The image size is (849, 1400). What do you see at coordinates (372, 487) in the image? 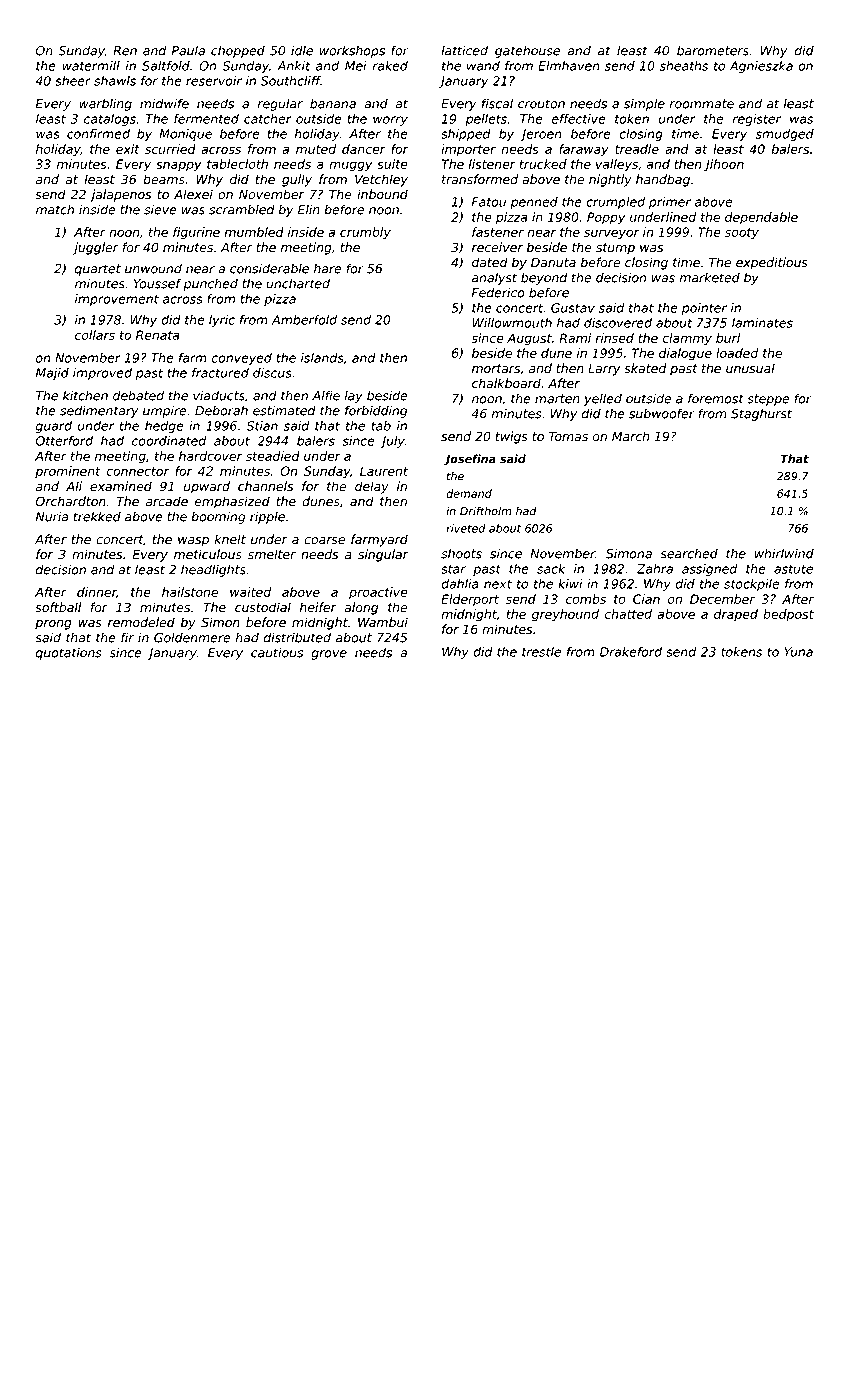
I see `delay` at bounding box center [372, 487].
